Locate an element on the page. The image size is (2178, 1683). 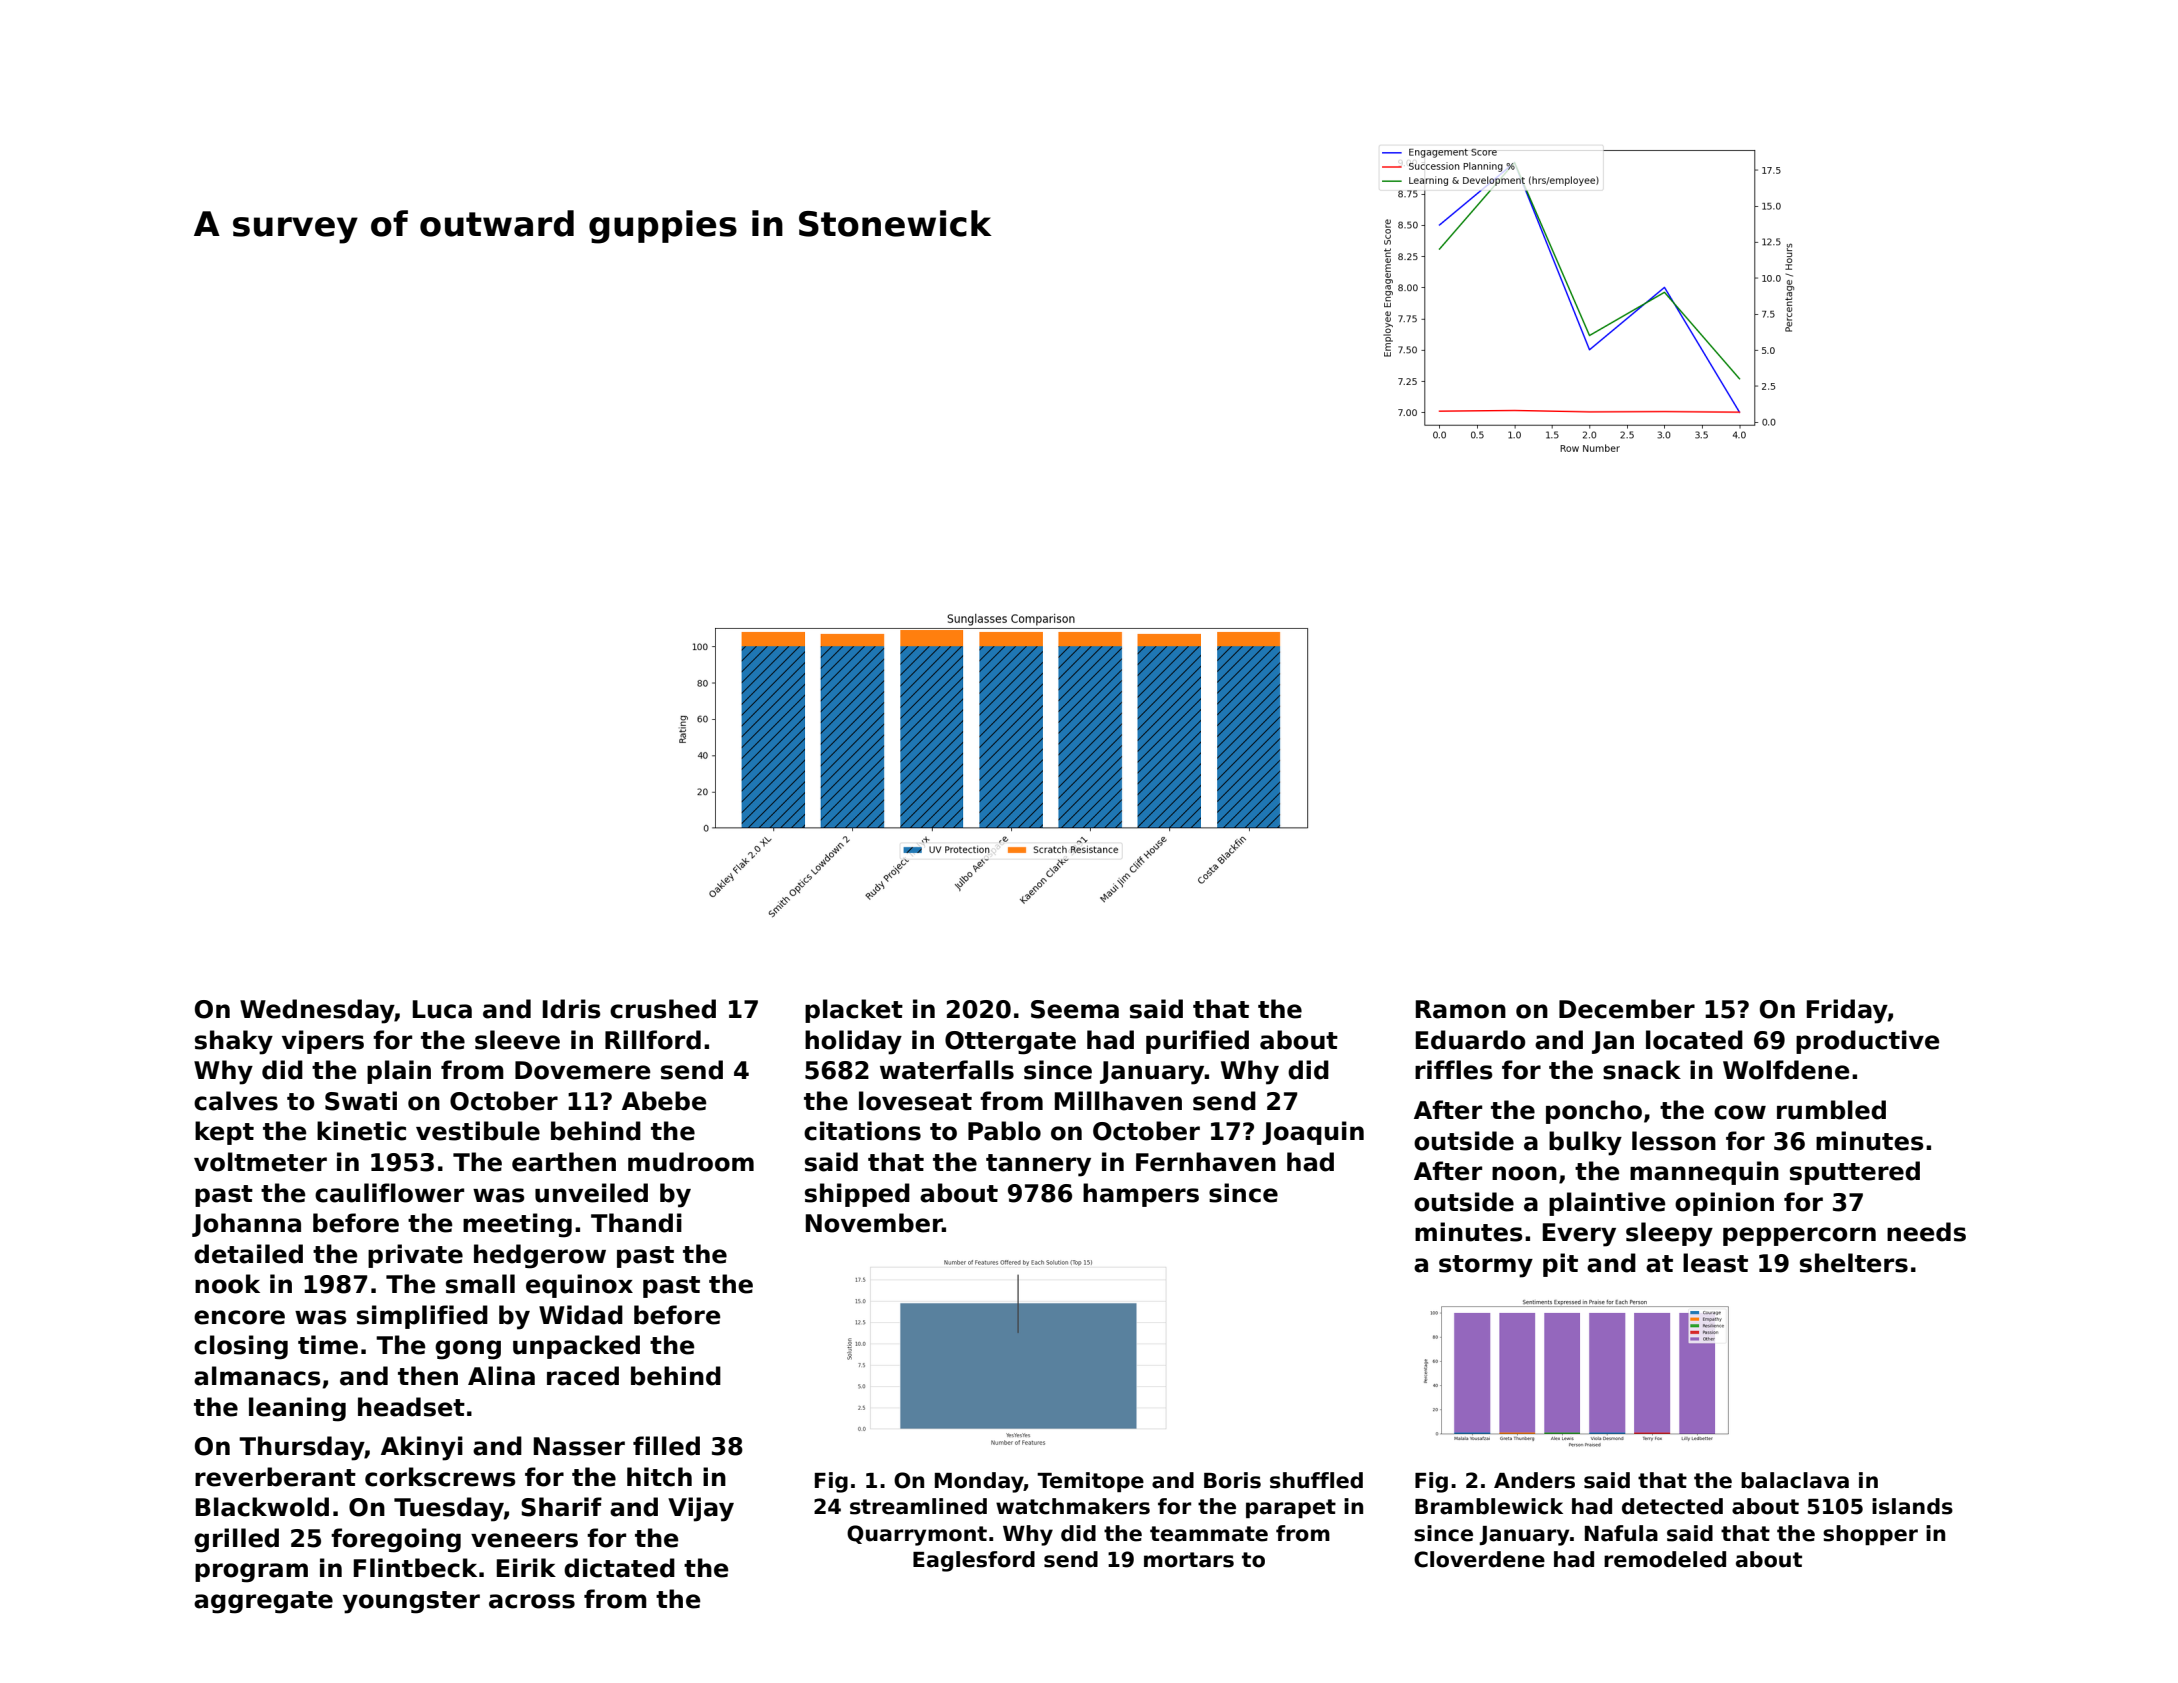
sputtered is located at coordinates (1855, 1173).
